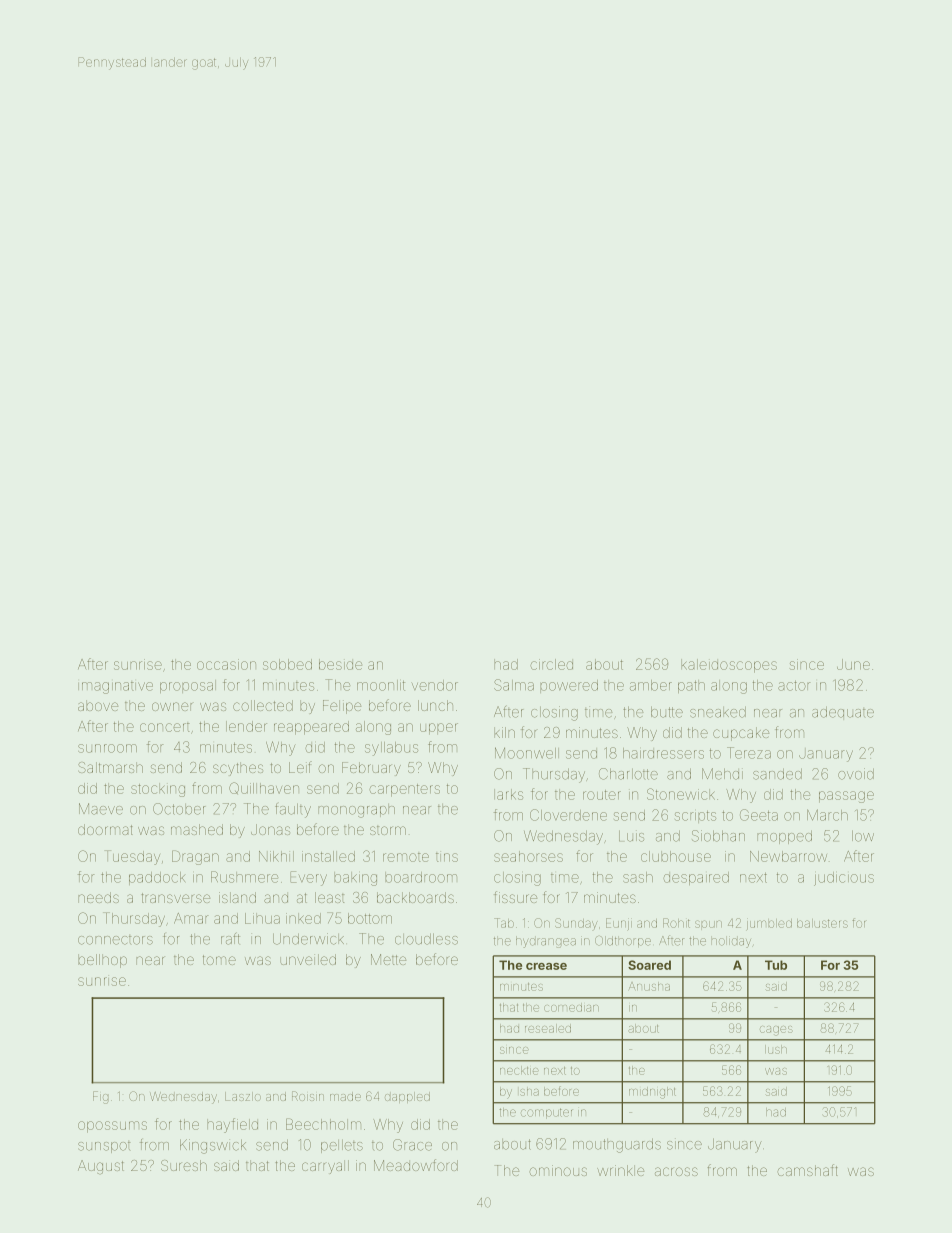 The width and height of the document is (952, 1233). I want to click on cloudless, so click(426, 939).
